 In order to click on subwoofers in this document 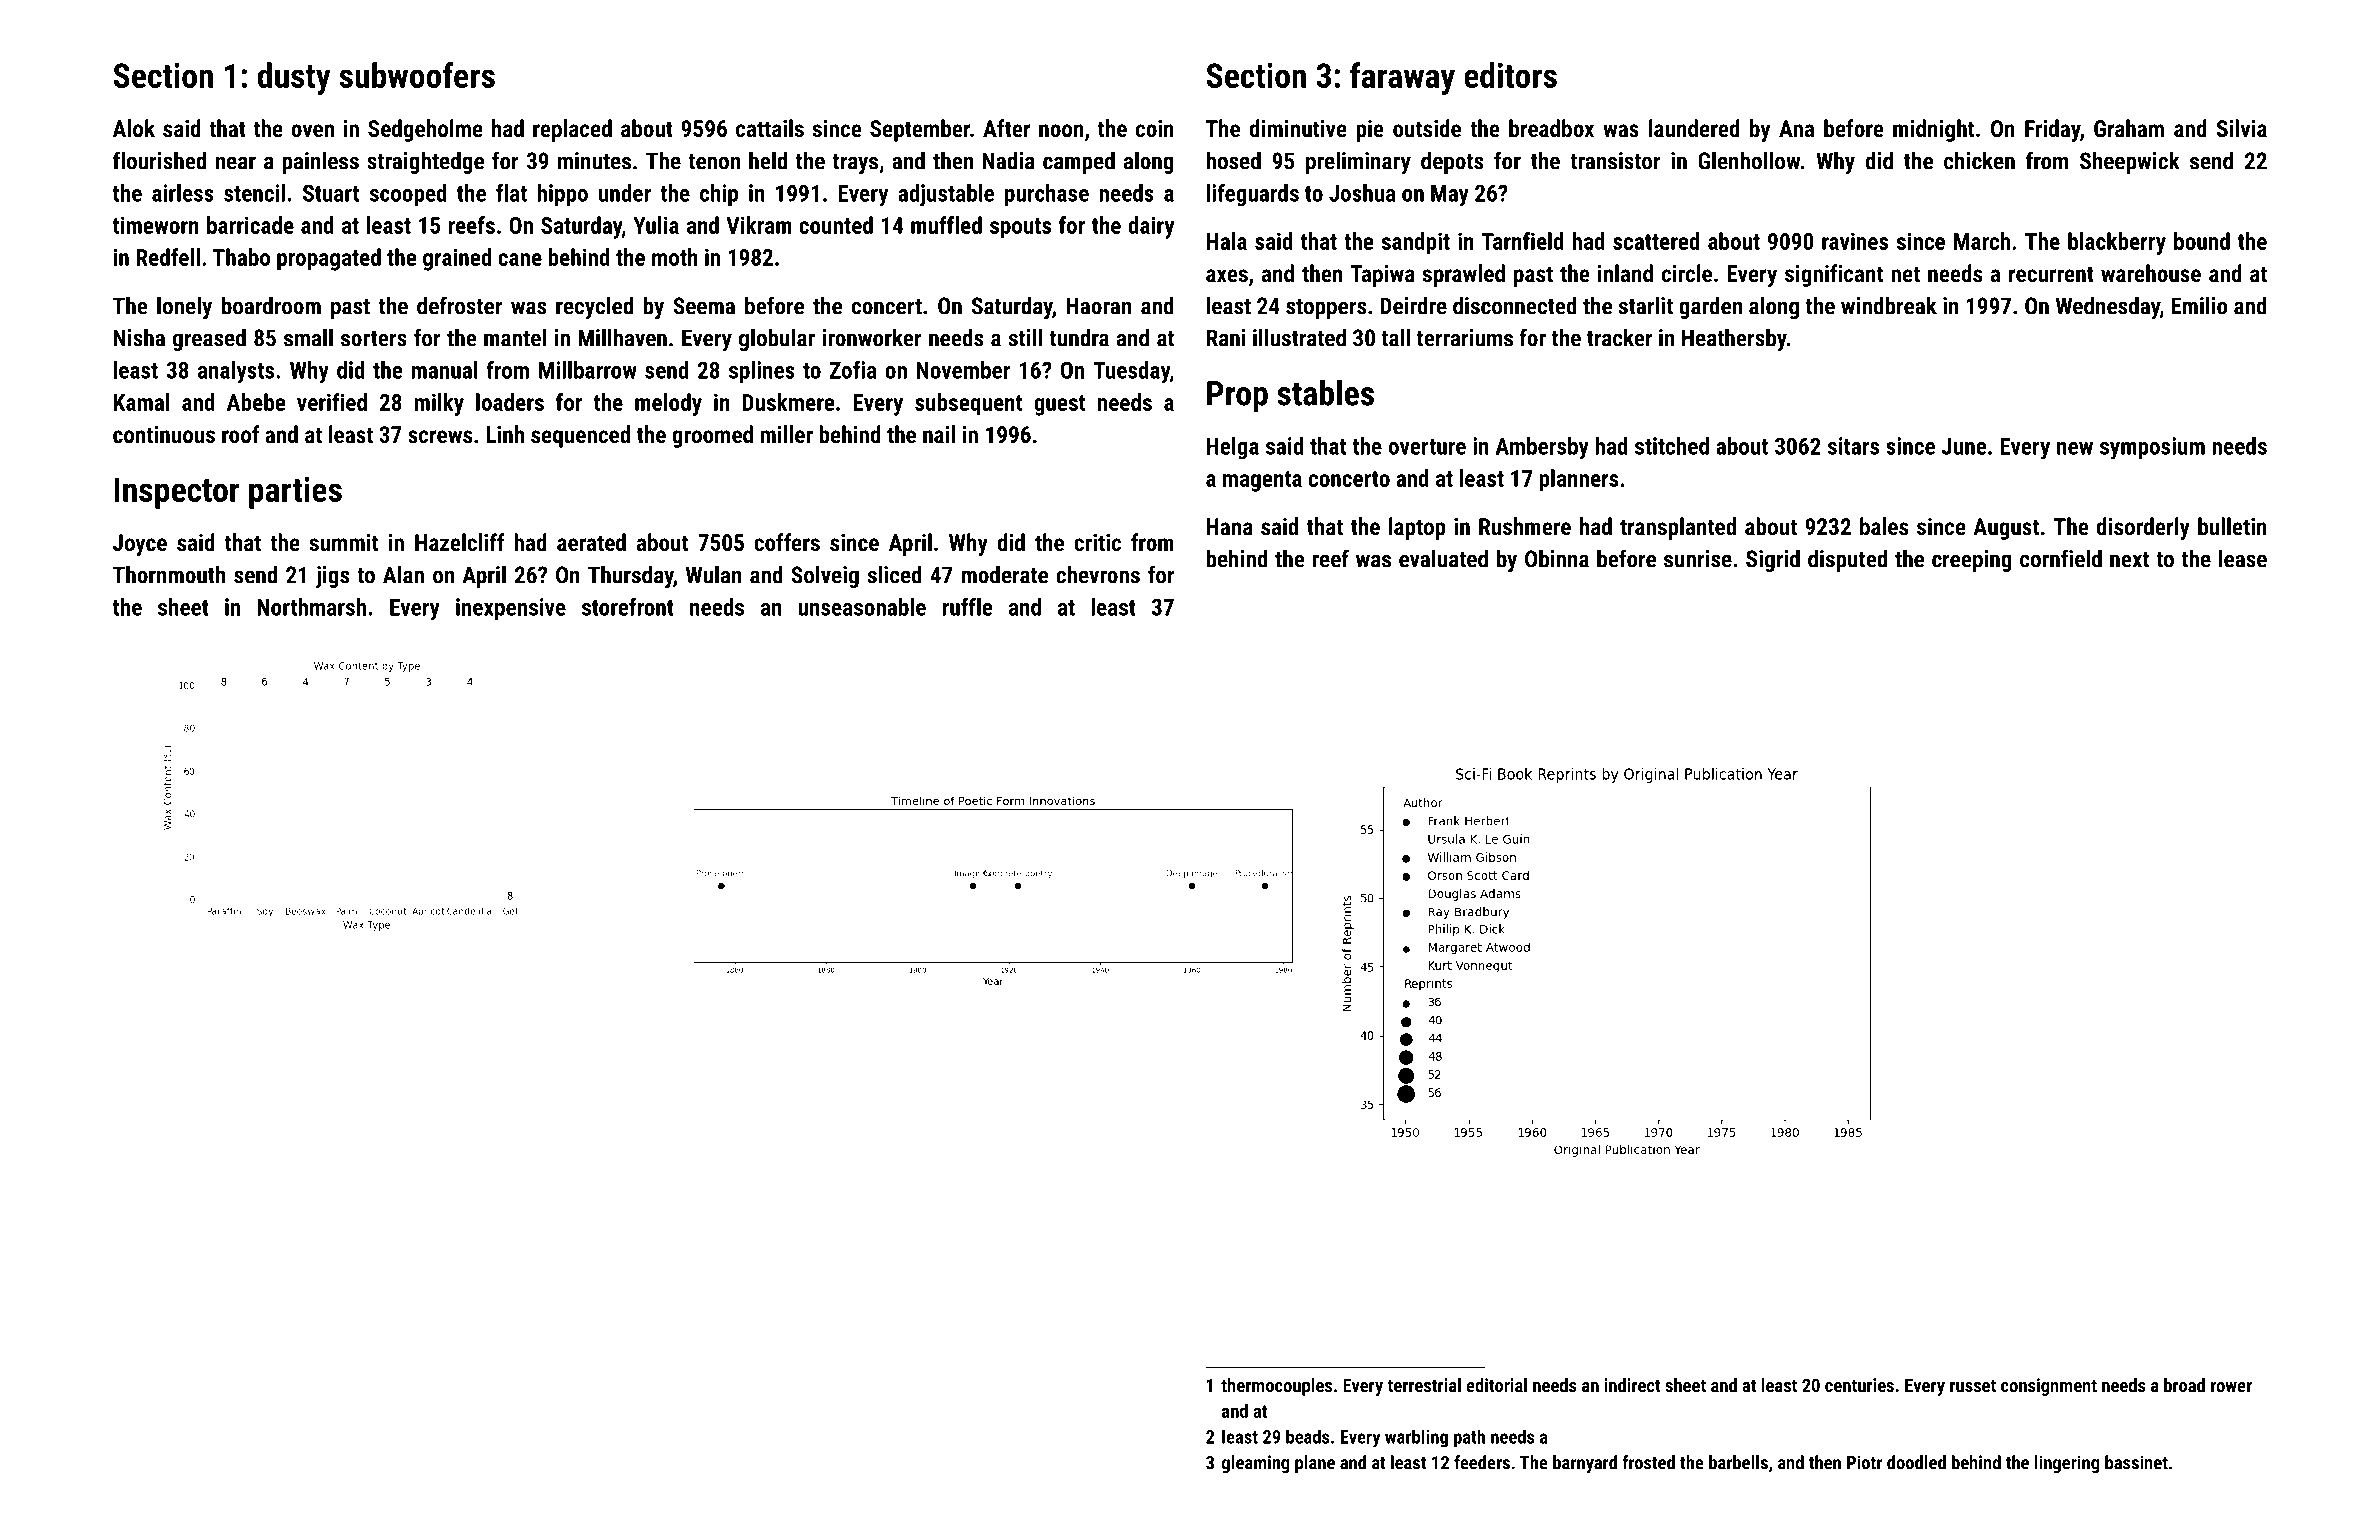, I will do `click(417, 75)`.
